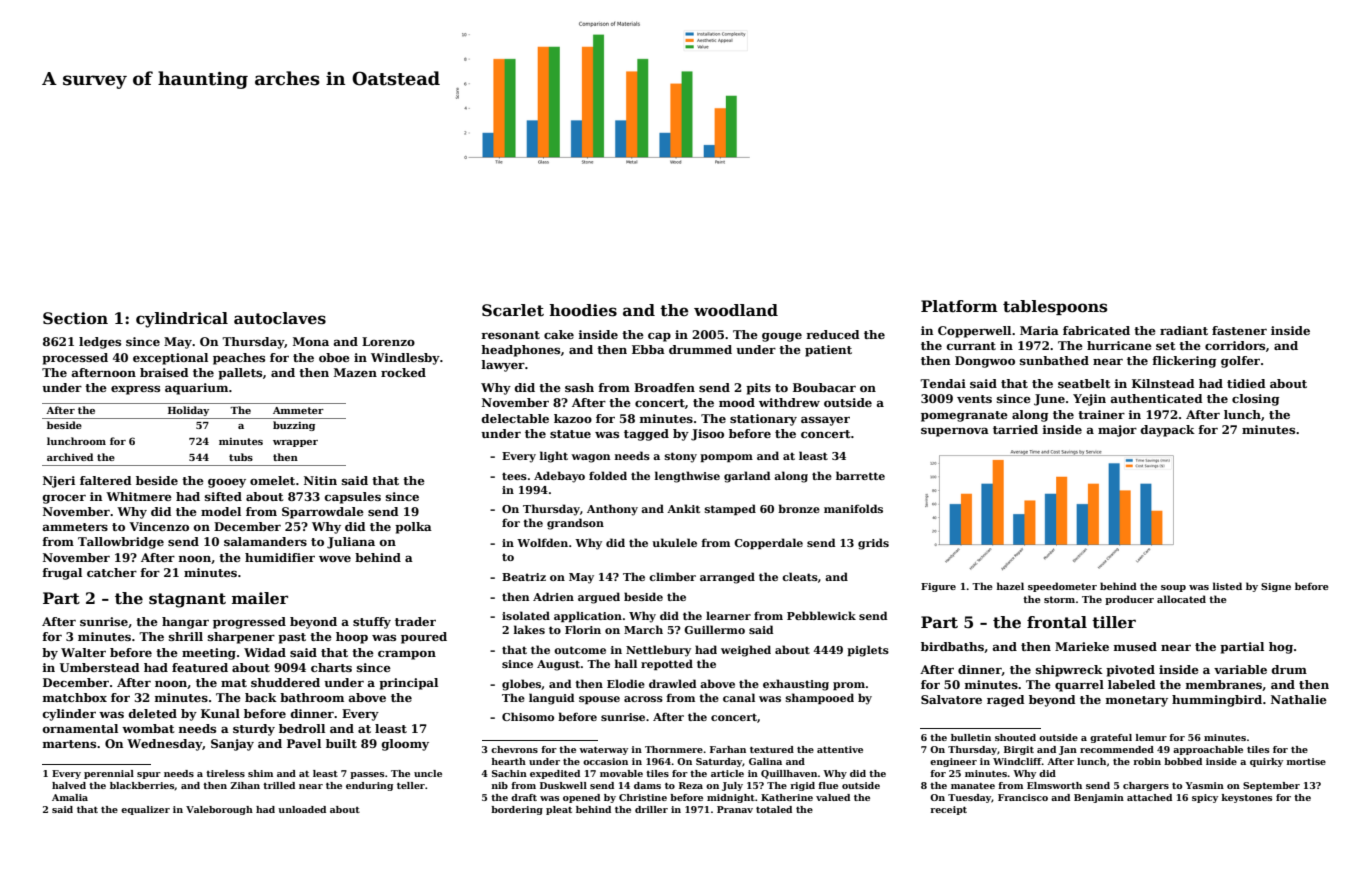  I want to click on daypack, so click(1168, 431).
